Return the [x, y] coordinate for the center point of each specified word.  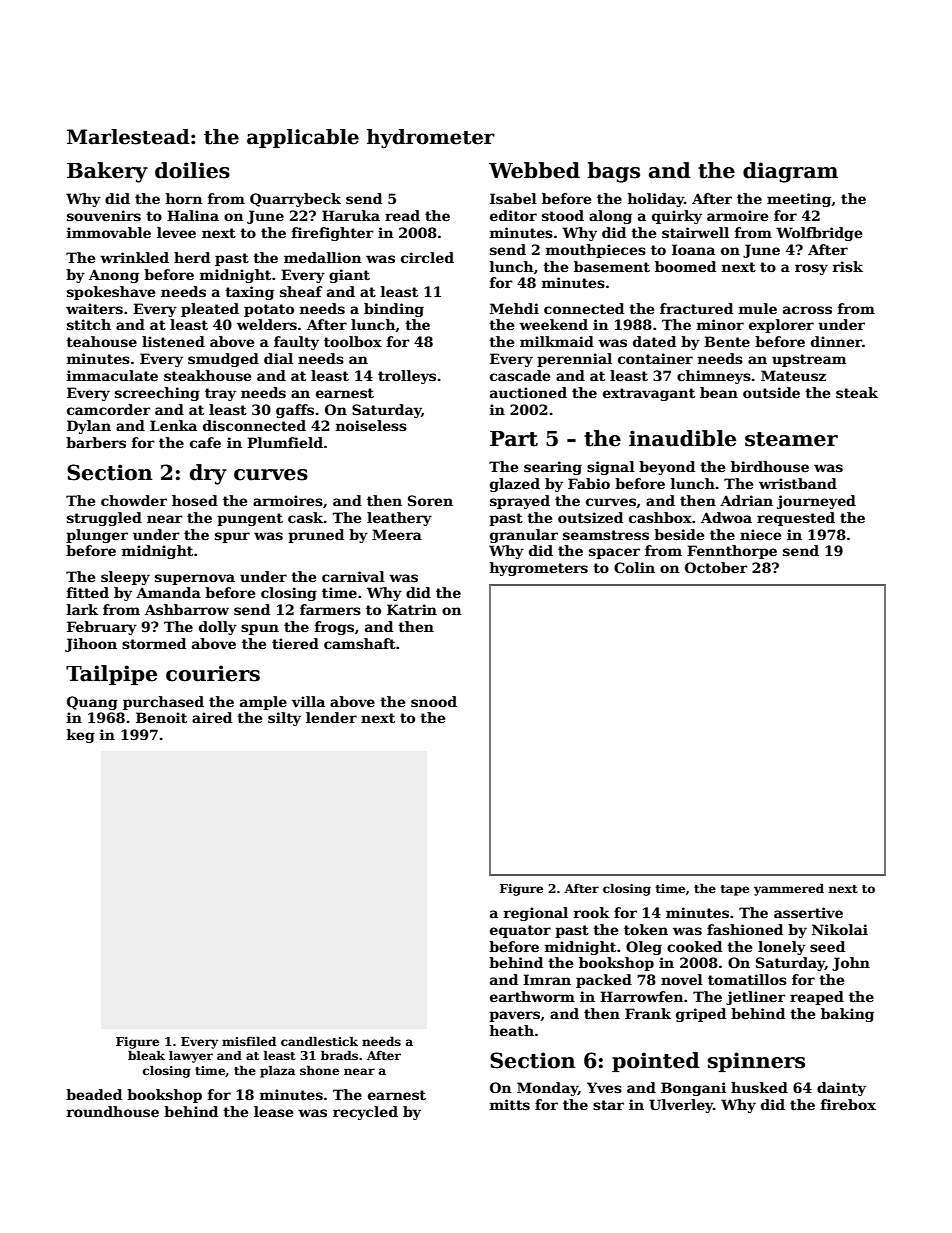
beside [679, 534]
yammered [789, 889]
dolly [218, 628]
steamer [791, 439]
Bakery [107, 172]
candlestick [319, 1041]
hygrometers [539, 569]
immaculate [112, 375]
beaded [94, 1094]
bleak [146, 1055]
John [851, 964]
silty [284, 719]
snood [434, 701]
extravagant [649, 394]
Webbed [534, 170]
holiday [656, 200]
